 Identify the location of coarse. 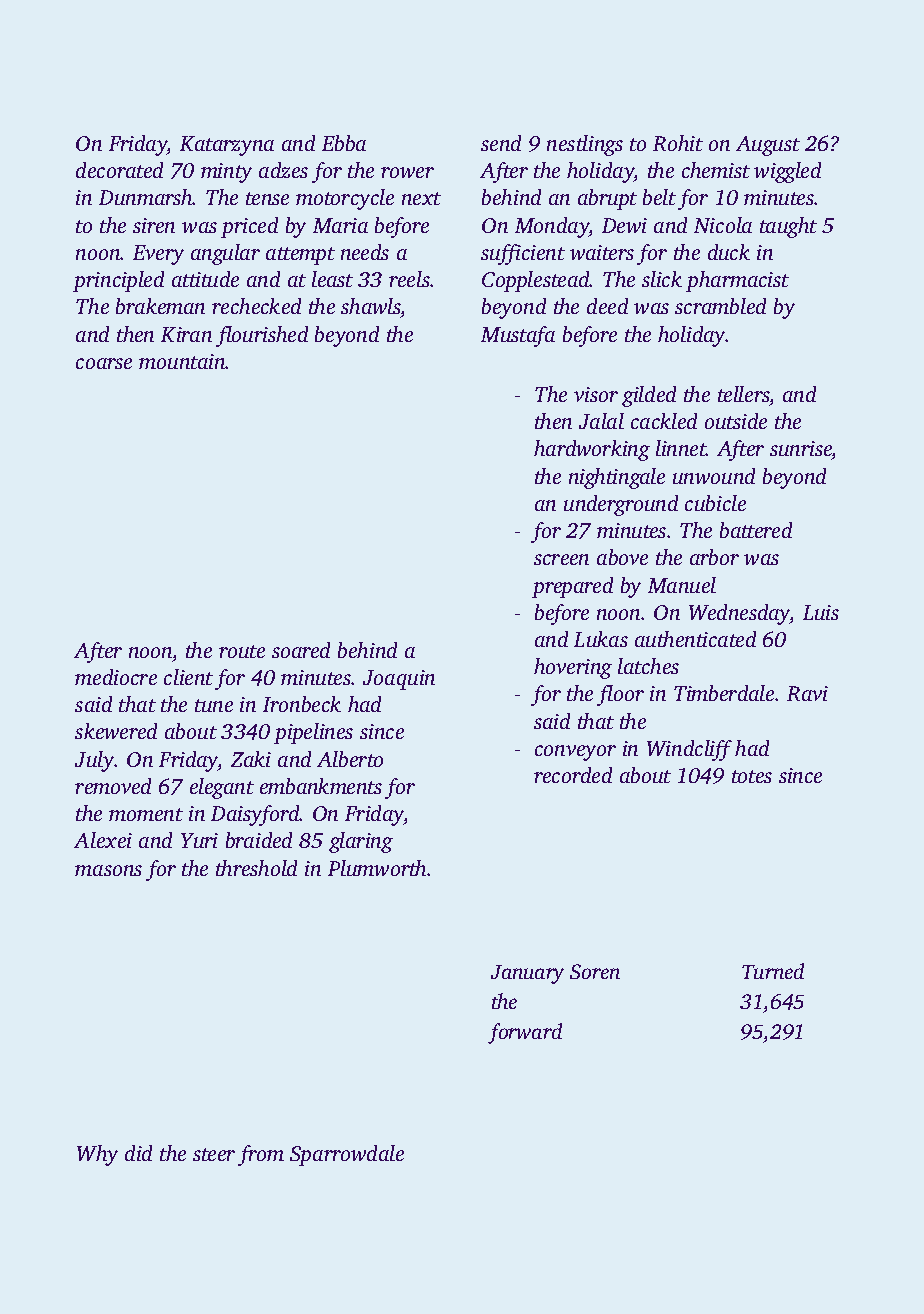
(104, 363).
